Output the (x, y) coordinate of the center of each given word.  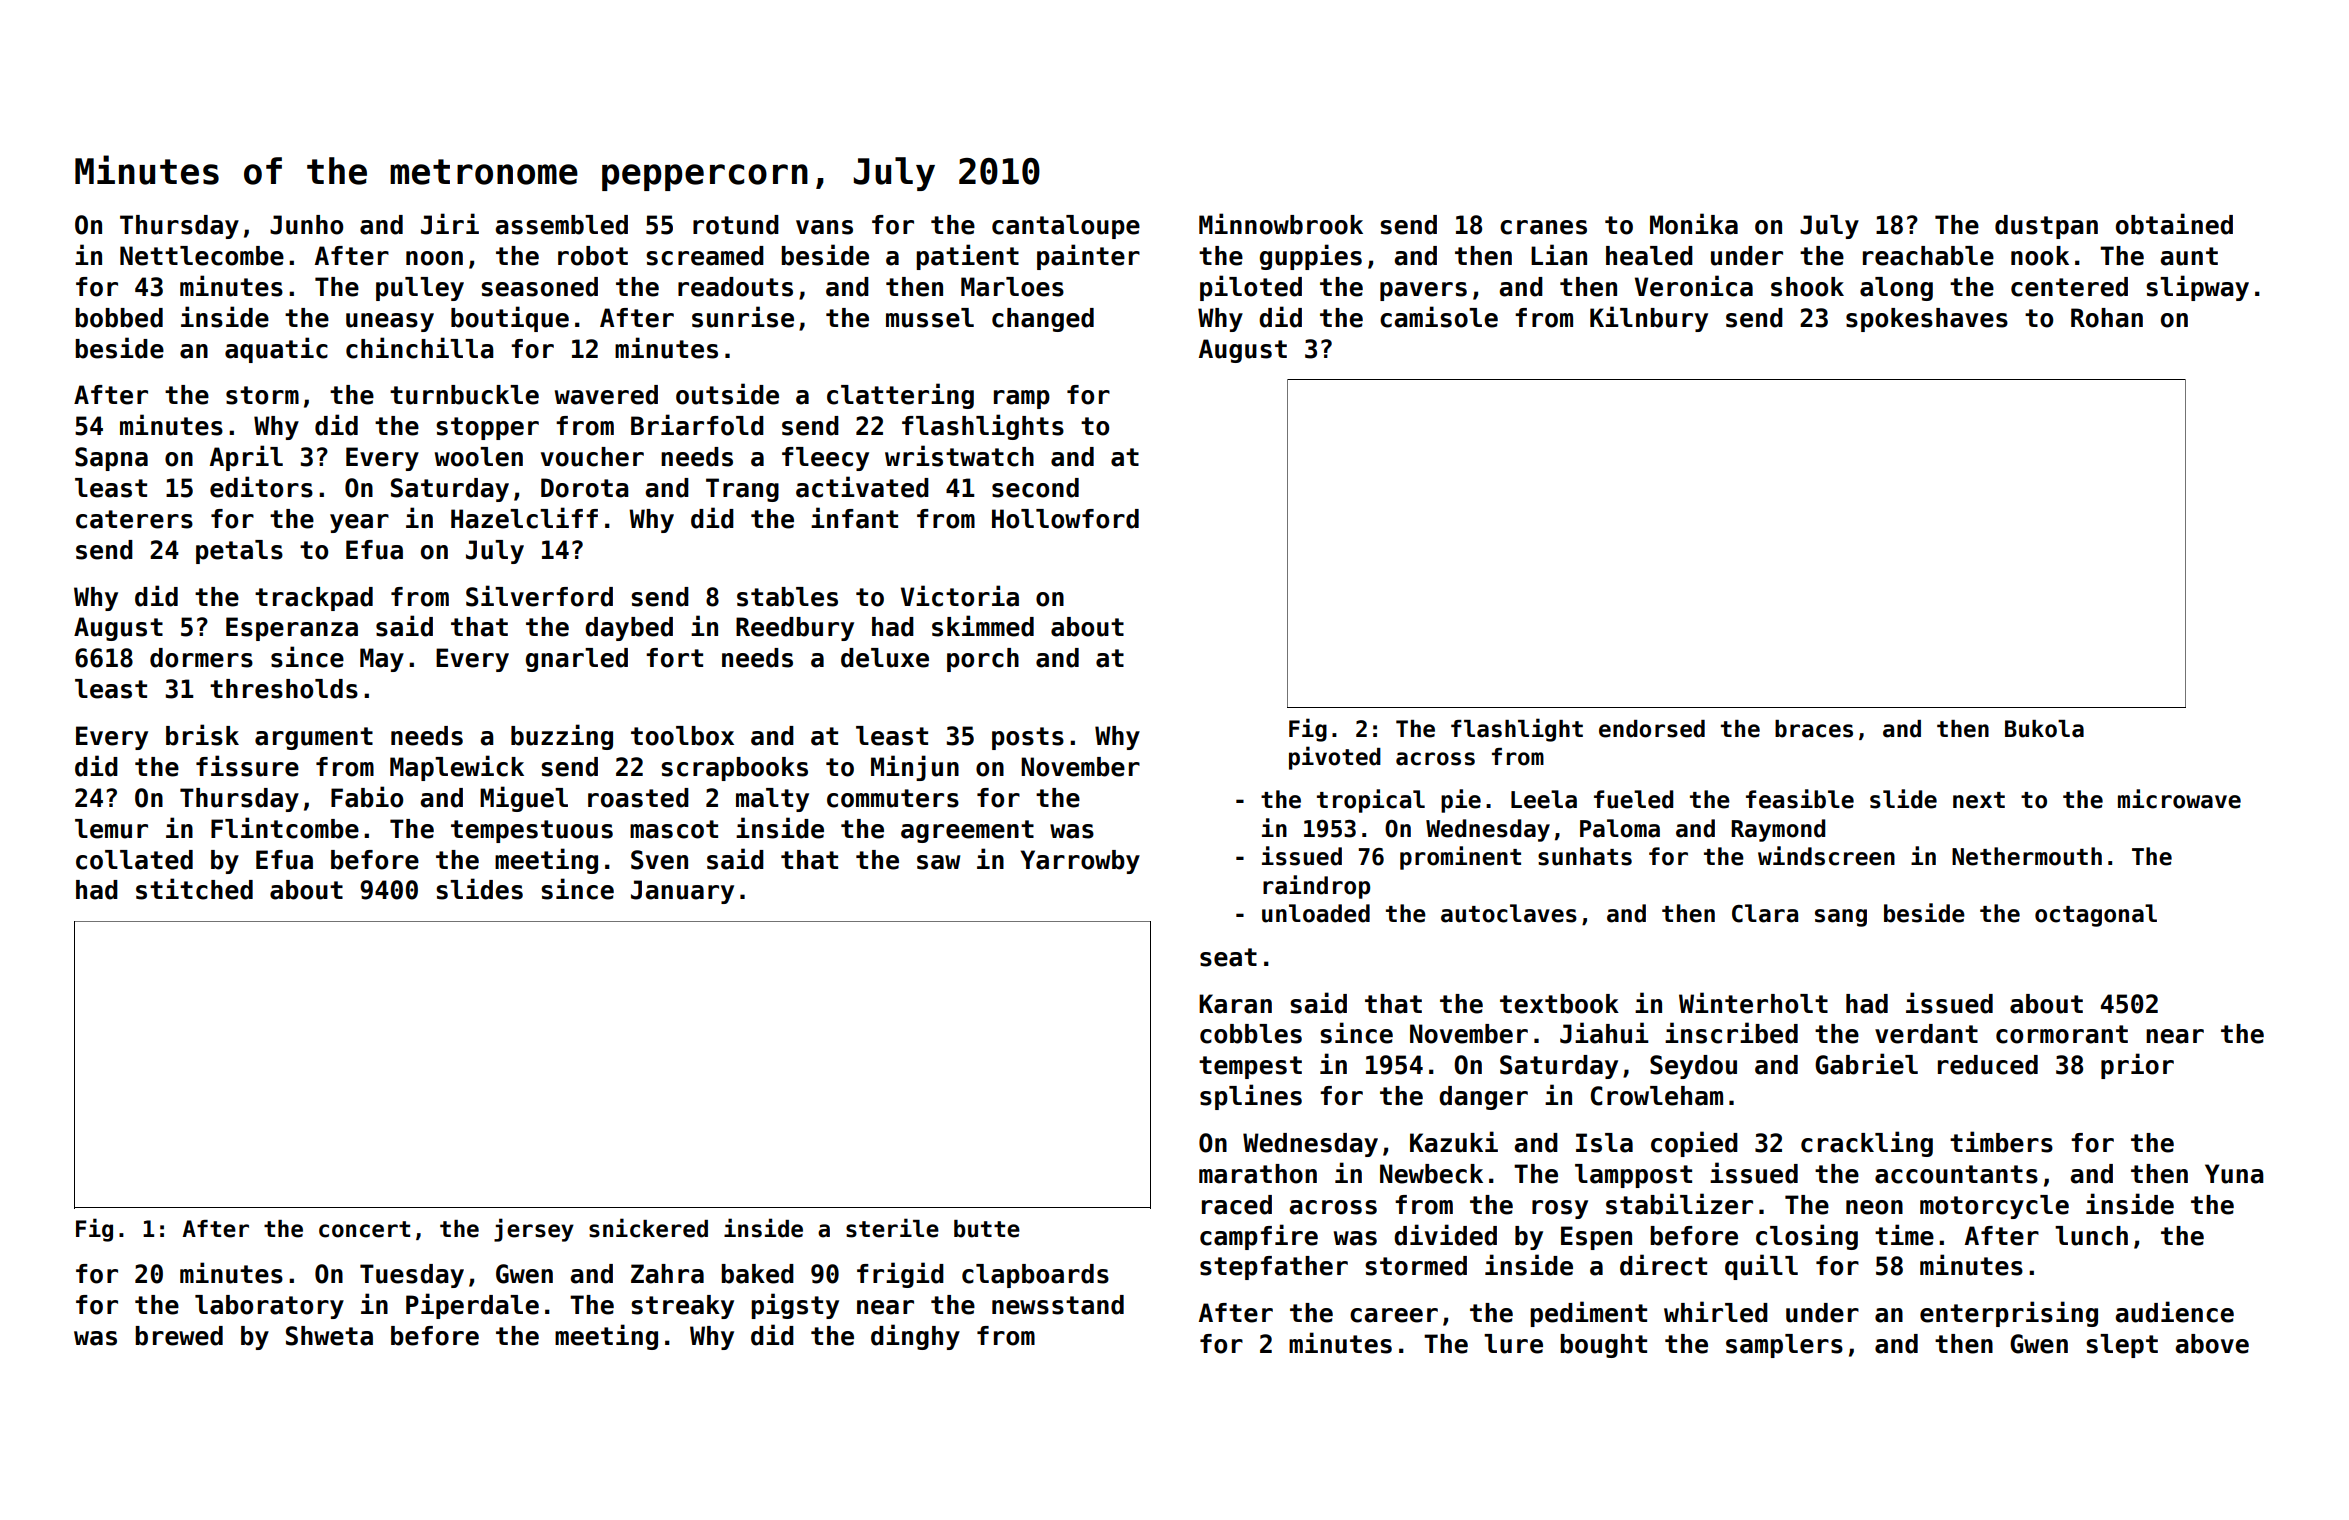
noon (434, 258)
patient (967, 257)
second (1035, 488)
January (682, 892)
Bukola (2044, 729)
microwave (2179, 799)
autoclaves (1509, 913)
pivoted (1335, 758)
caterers (134, 519)
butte (987, 1229)
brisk (202, 735)
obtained (2174, 224)
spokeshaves (1927, 320)
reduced (1988, 1065)
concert (364, 1229)
